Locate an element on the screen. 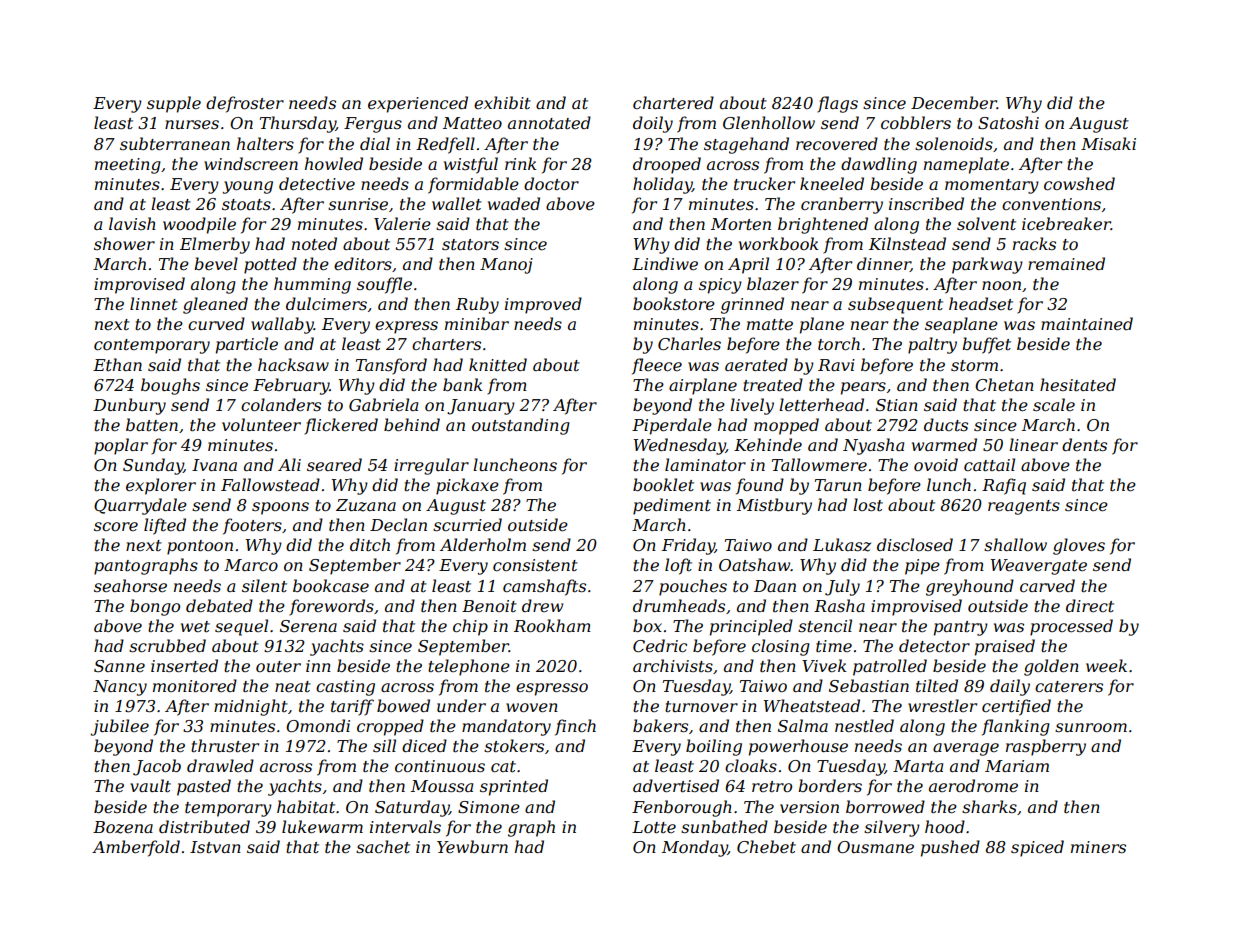 The height and width of the screenshot is (952, 1233). Wednesday is located at coordinates (680, 446).
